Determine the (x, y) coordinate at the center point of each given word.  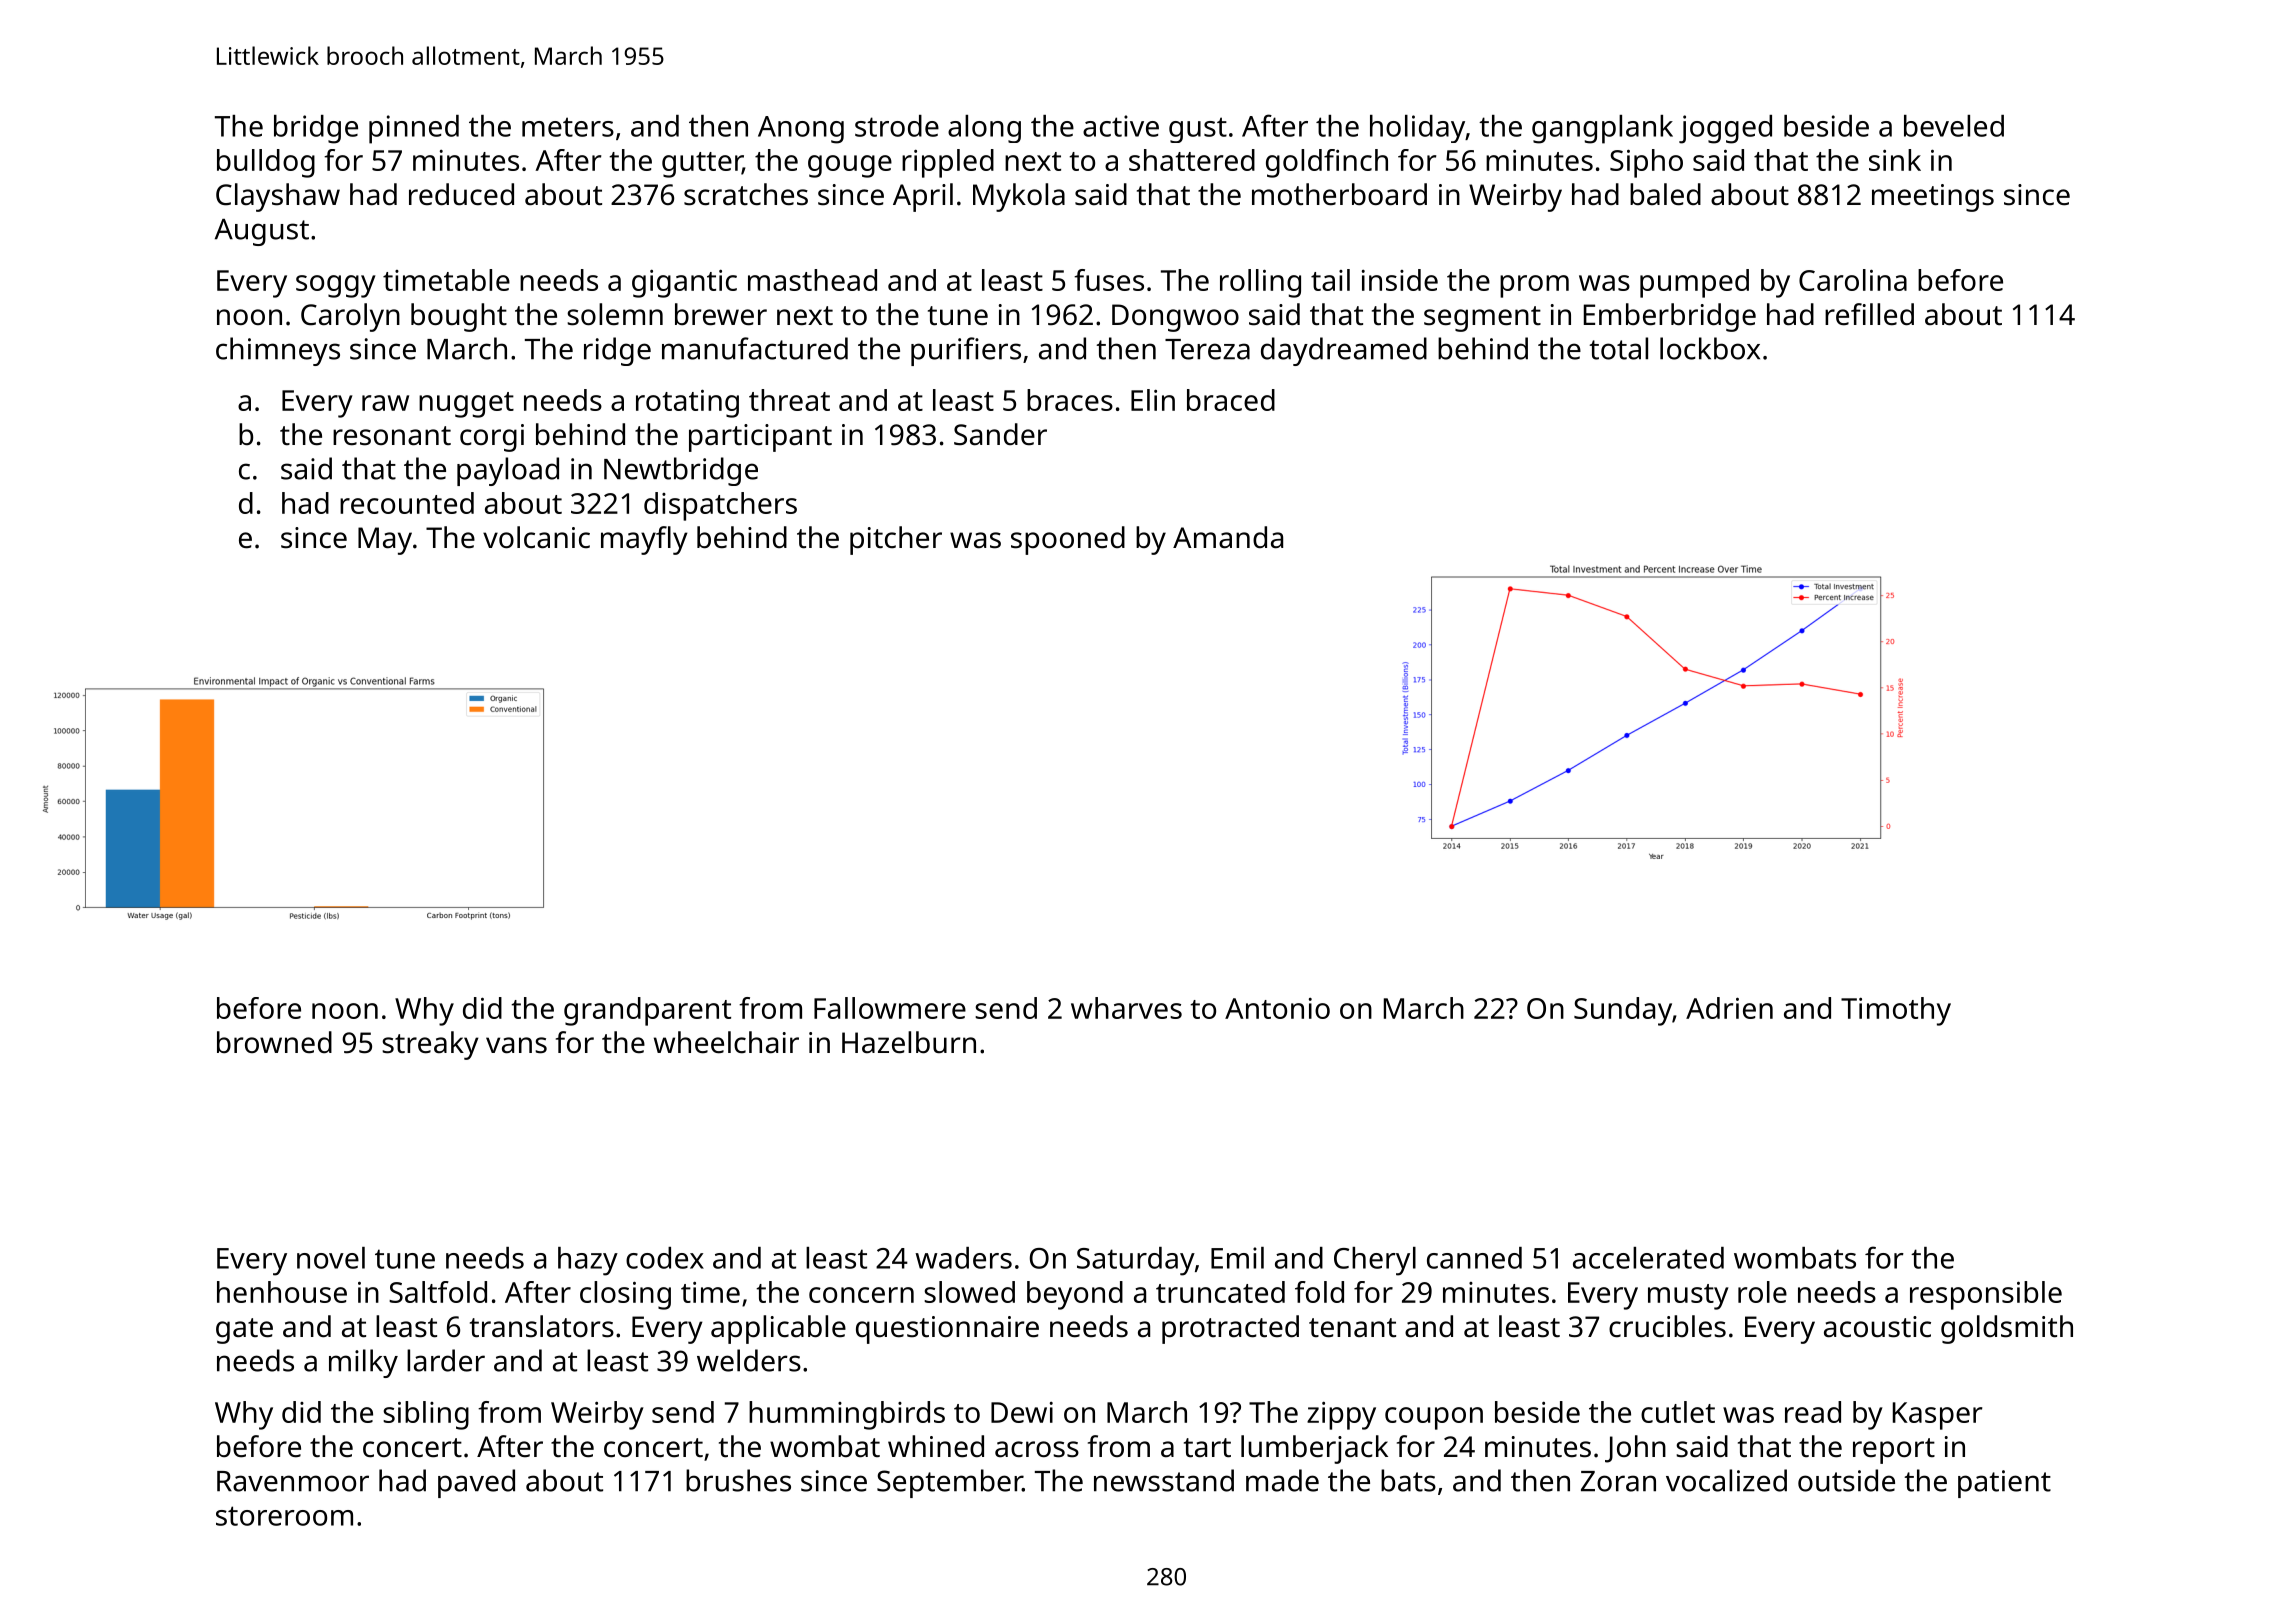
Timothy (1896, 1011)
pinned (414, 129)
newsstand (1164, 1480)
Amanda (1228, 537)
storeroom (284, 1516)
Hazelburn (909, 1042)
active (1121, 126)
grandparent (647, 1011)
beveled (1954, 126)
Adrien (1729, 1008)
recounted (407, 503)
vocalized (1726, 1480)
